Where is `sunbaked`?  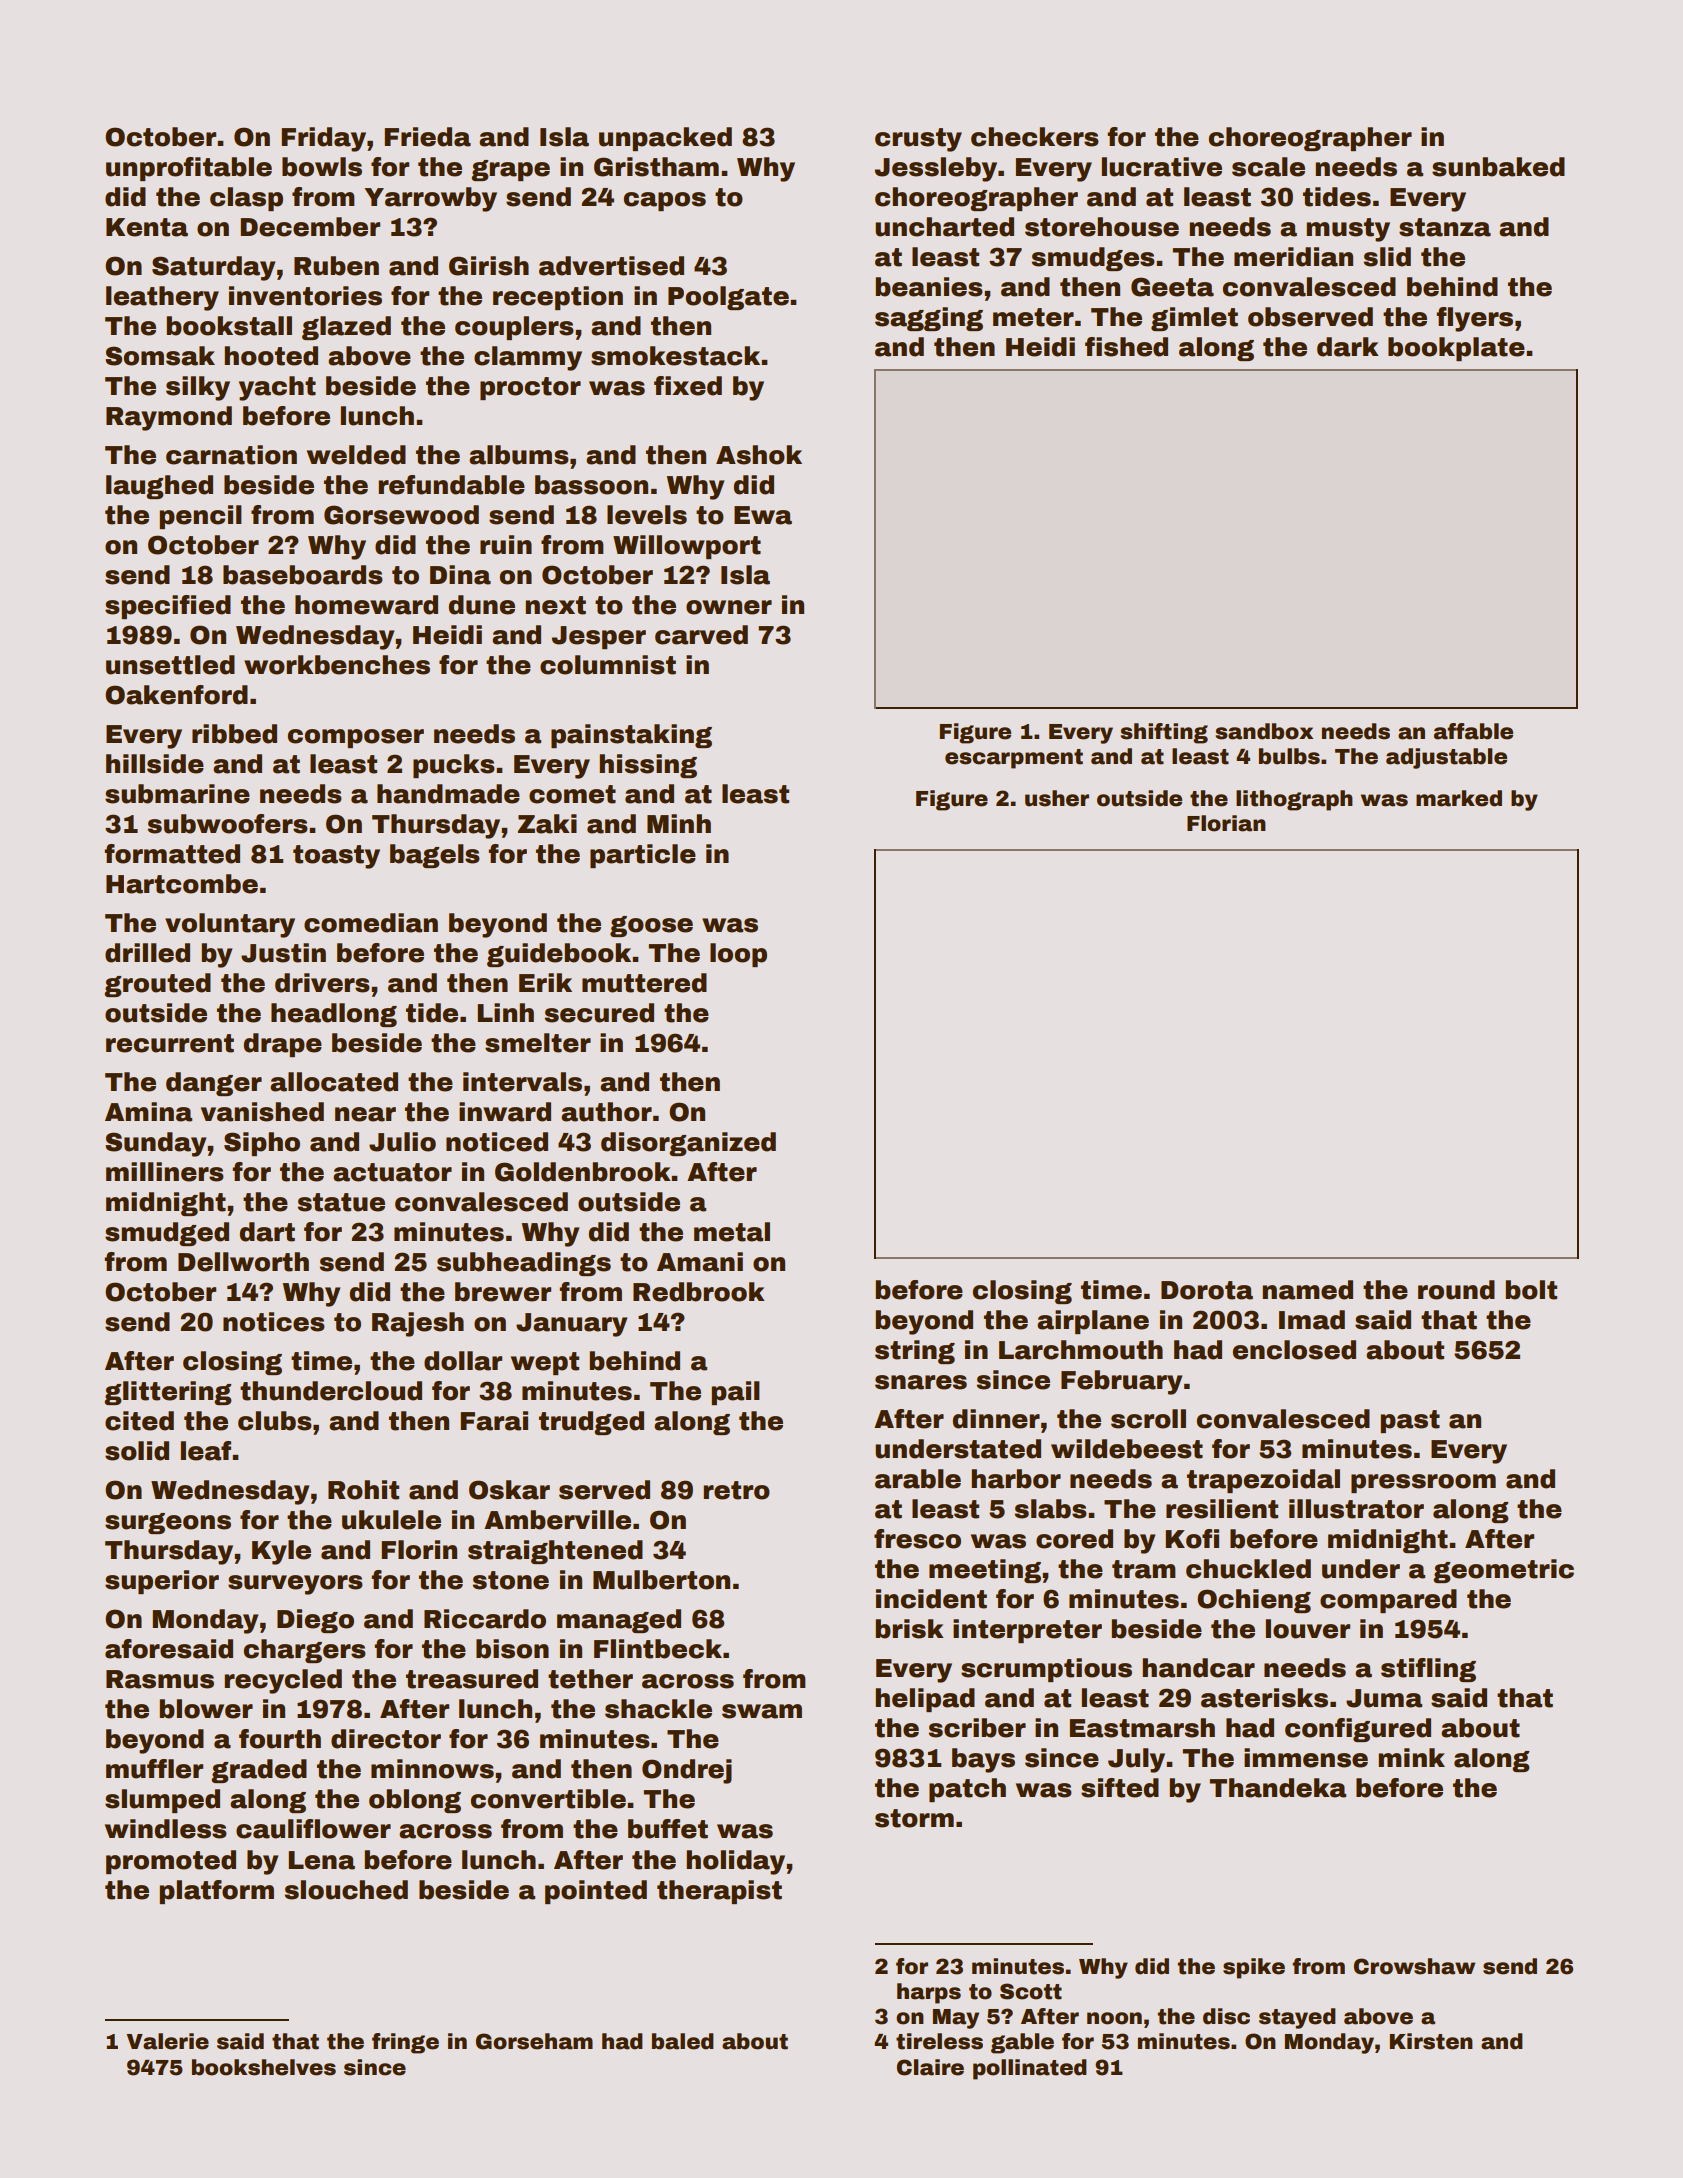 sunbaked is located at coordinates (1498, 167).
